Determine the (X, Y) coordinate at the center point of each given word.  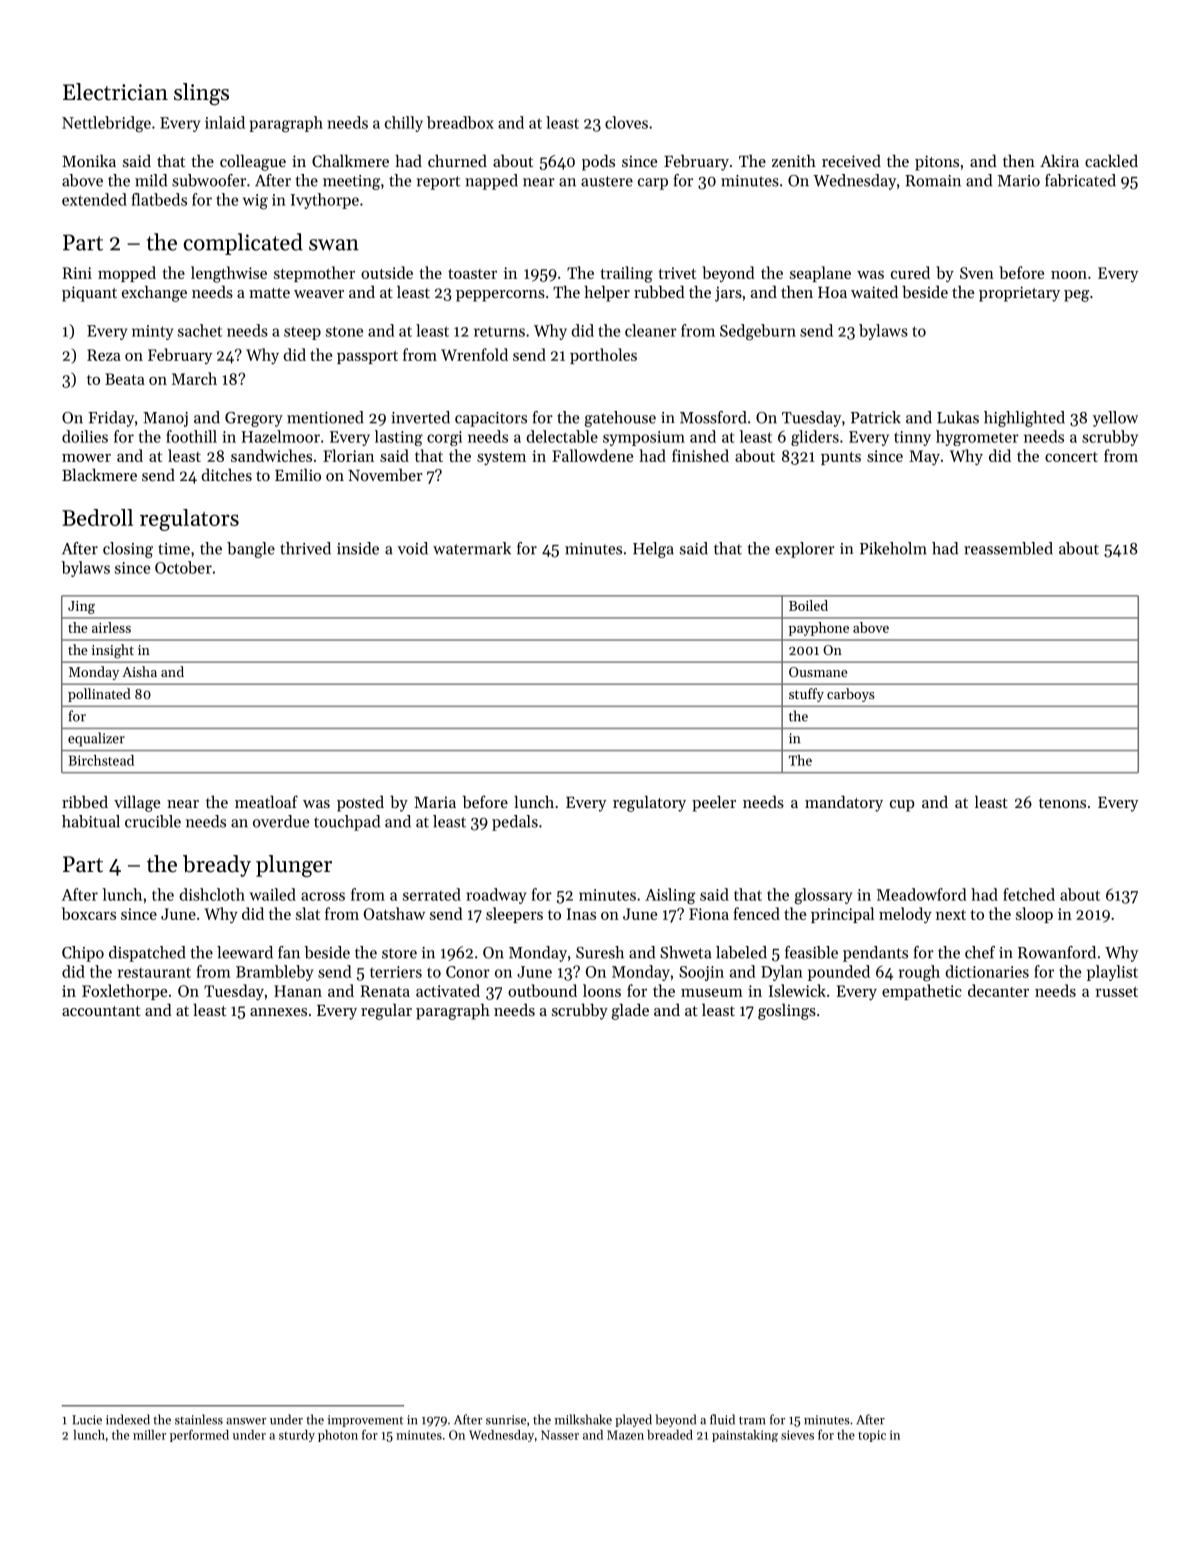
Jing (81, 607)
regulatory (649, 803)
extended (94, 199)
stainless (199, 1419)
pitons (937, 163)
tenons (1062, 803)
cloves (626, 122)
